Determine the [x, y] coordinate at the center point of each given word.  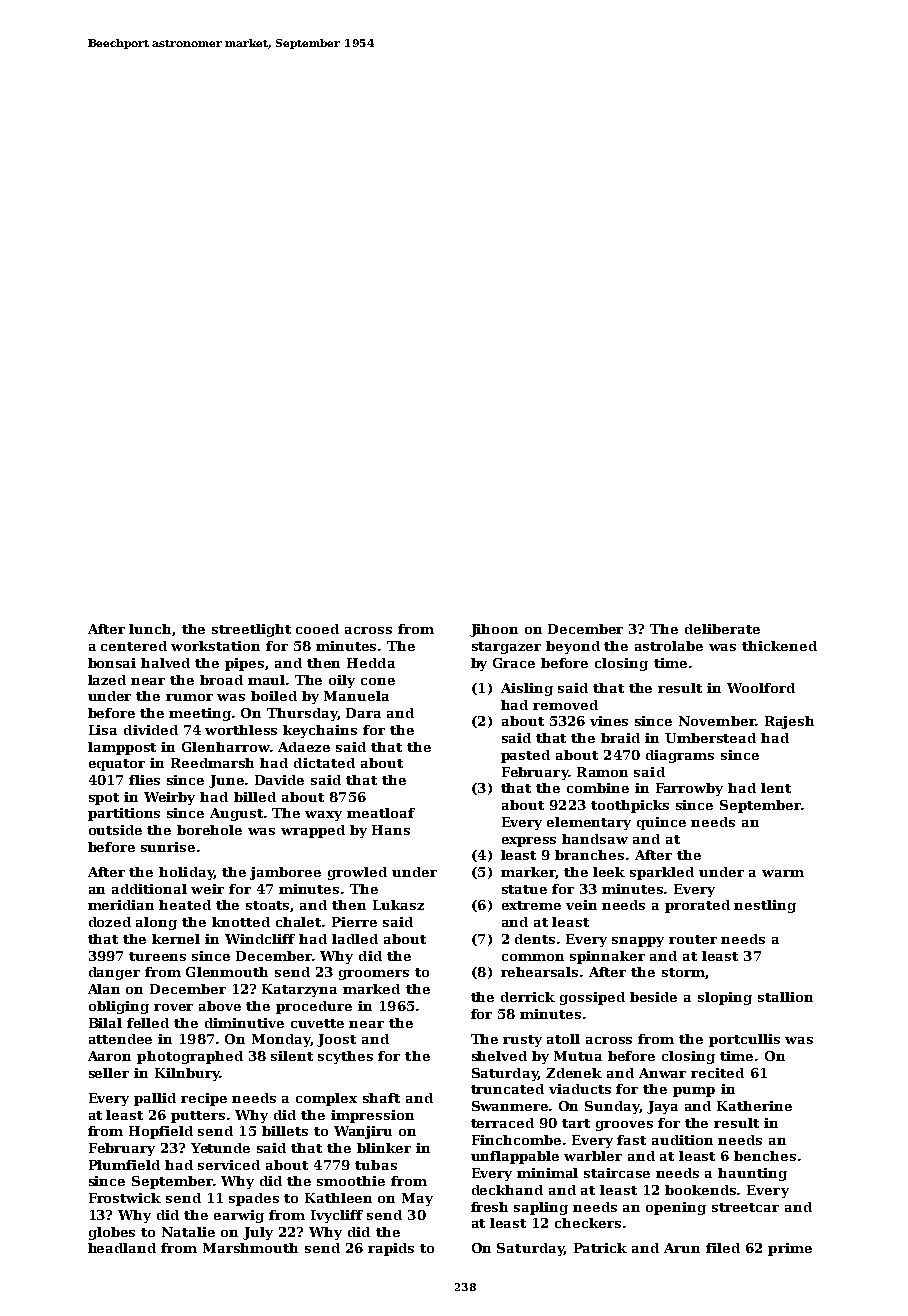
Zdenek [574, 1073]
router [693, 939]
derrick [528, 997]
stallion [785, 997]
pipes [244, 664]
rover [173, 1007]
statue [524, 889]
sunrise [168, 847]
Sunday [612, 1107]
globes [112, 1233]
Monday [281, 1040]
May [417, 1199]
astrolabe [669, 646]
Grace [514, 663]
